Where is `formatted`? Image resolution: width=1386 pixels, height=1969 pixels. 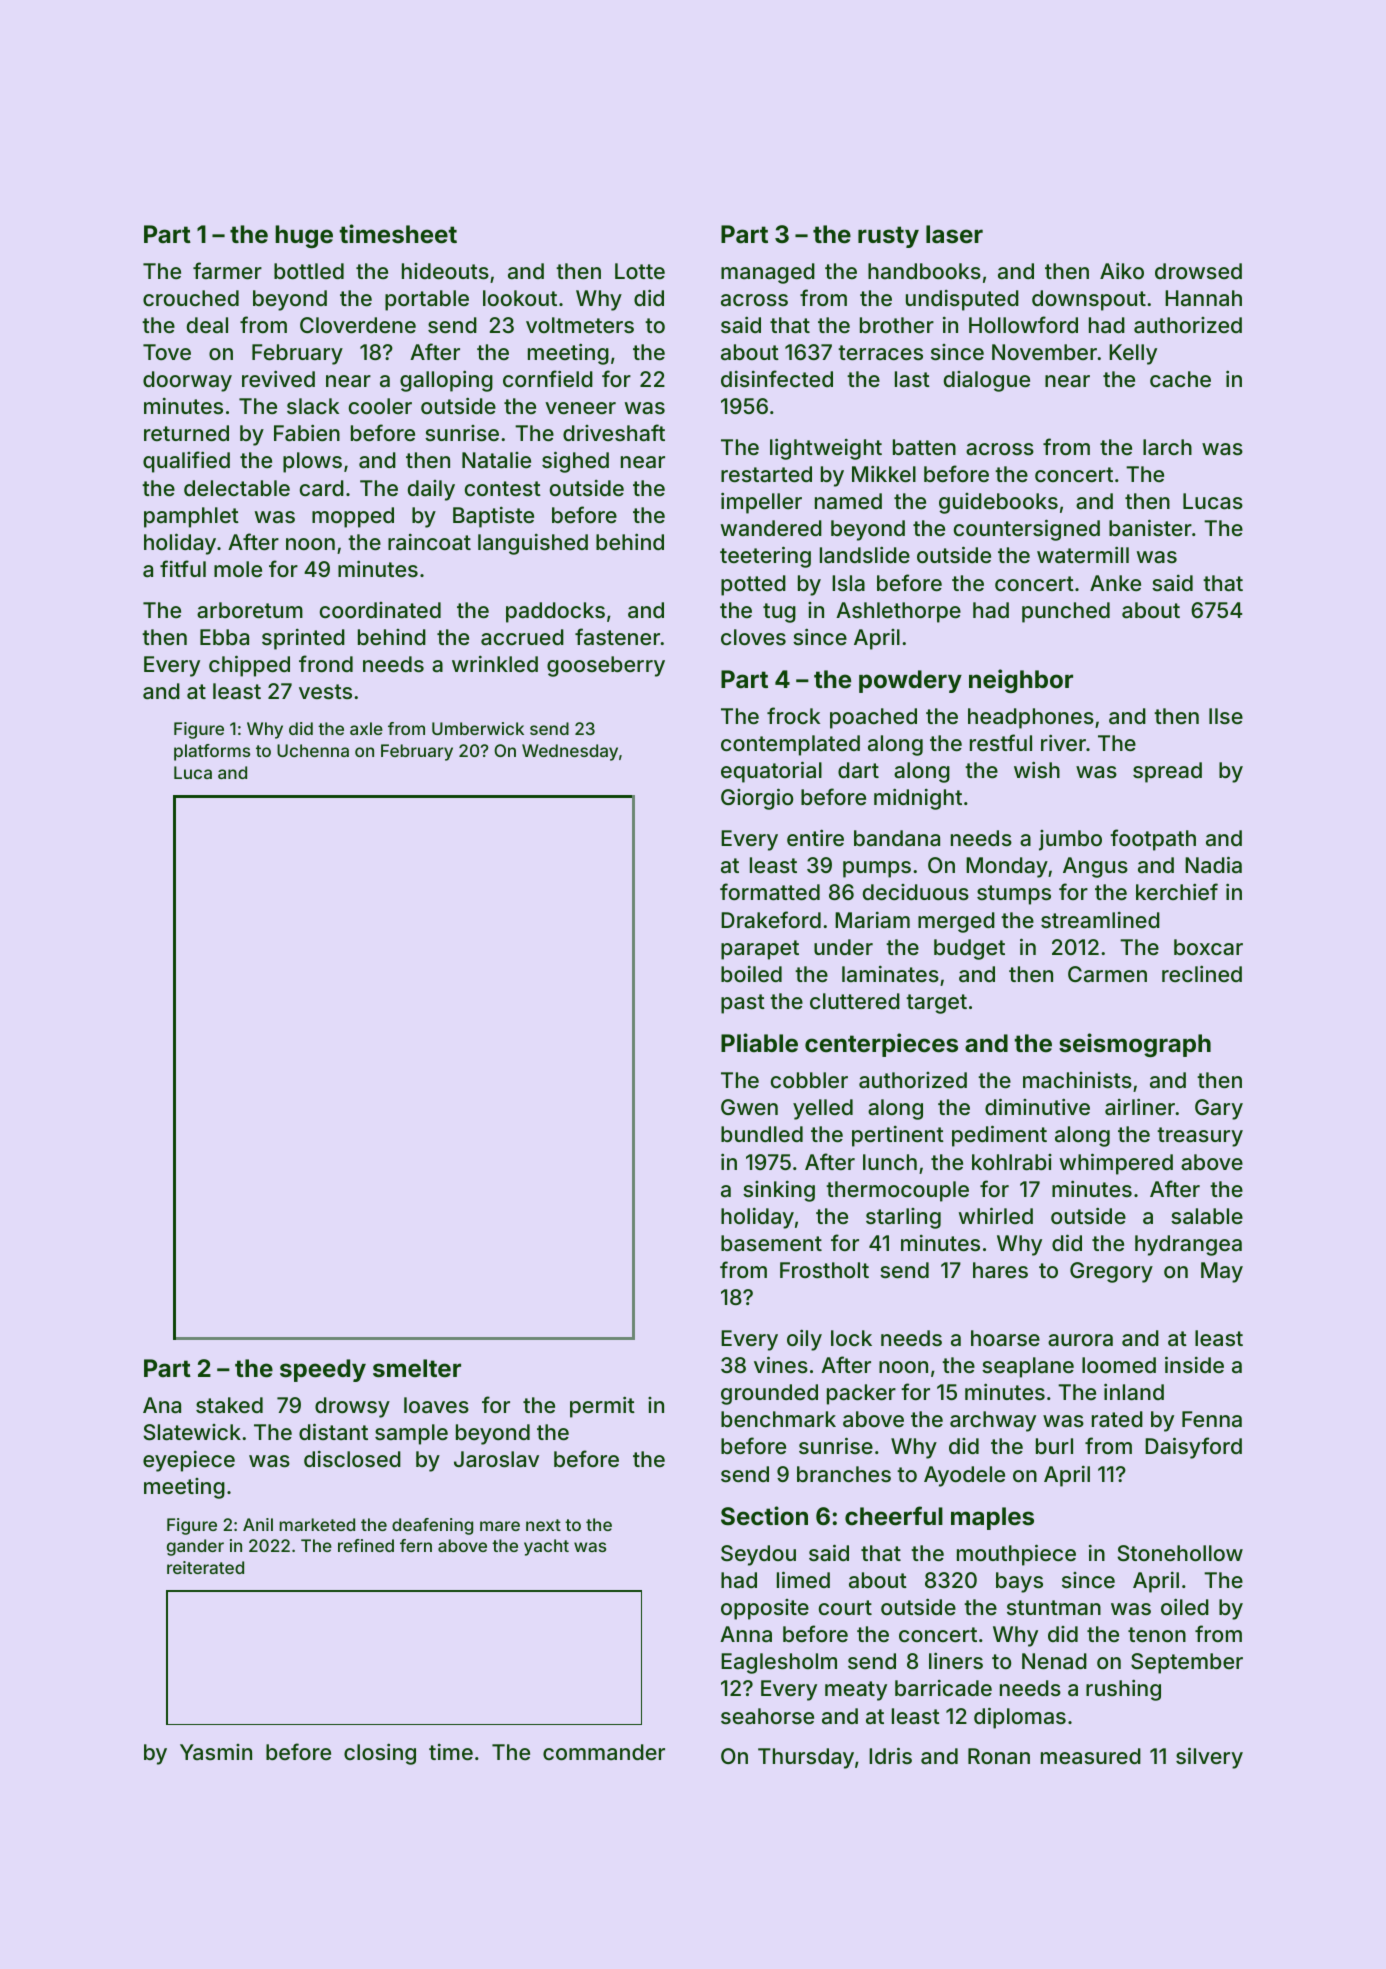
formatted is located at coordinates (770, 892).
